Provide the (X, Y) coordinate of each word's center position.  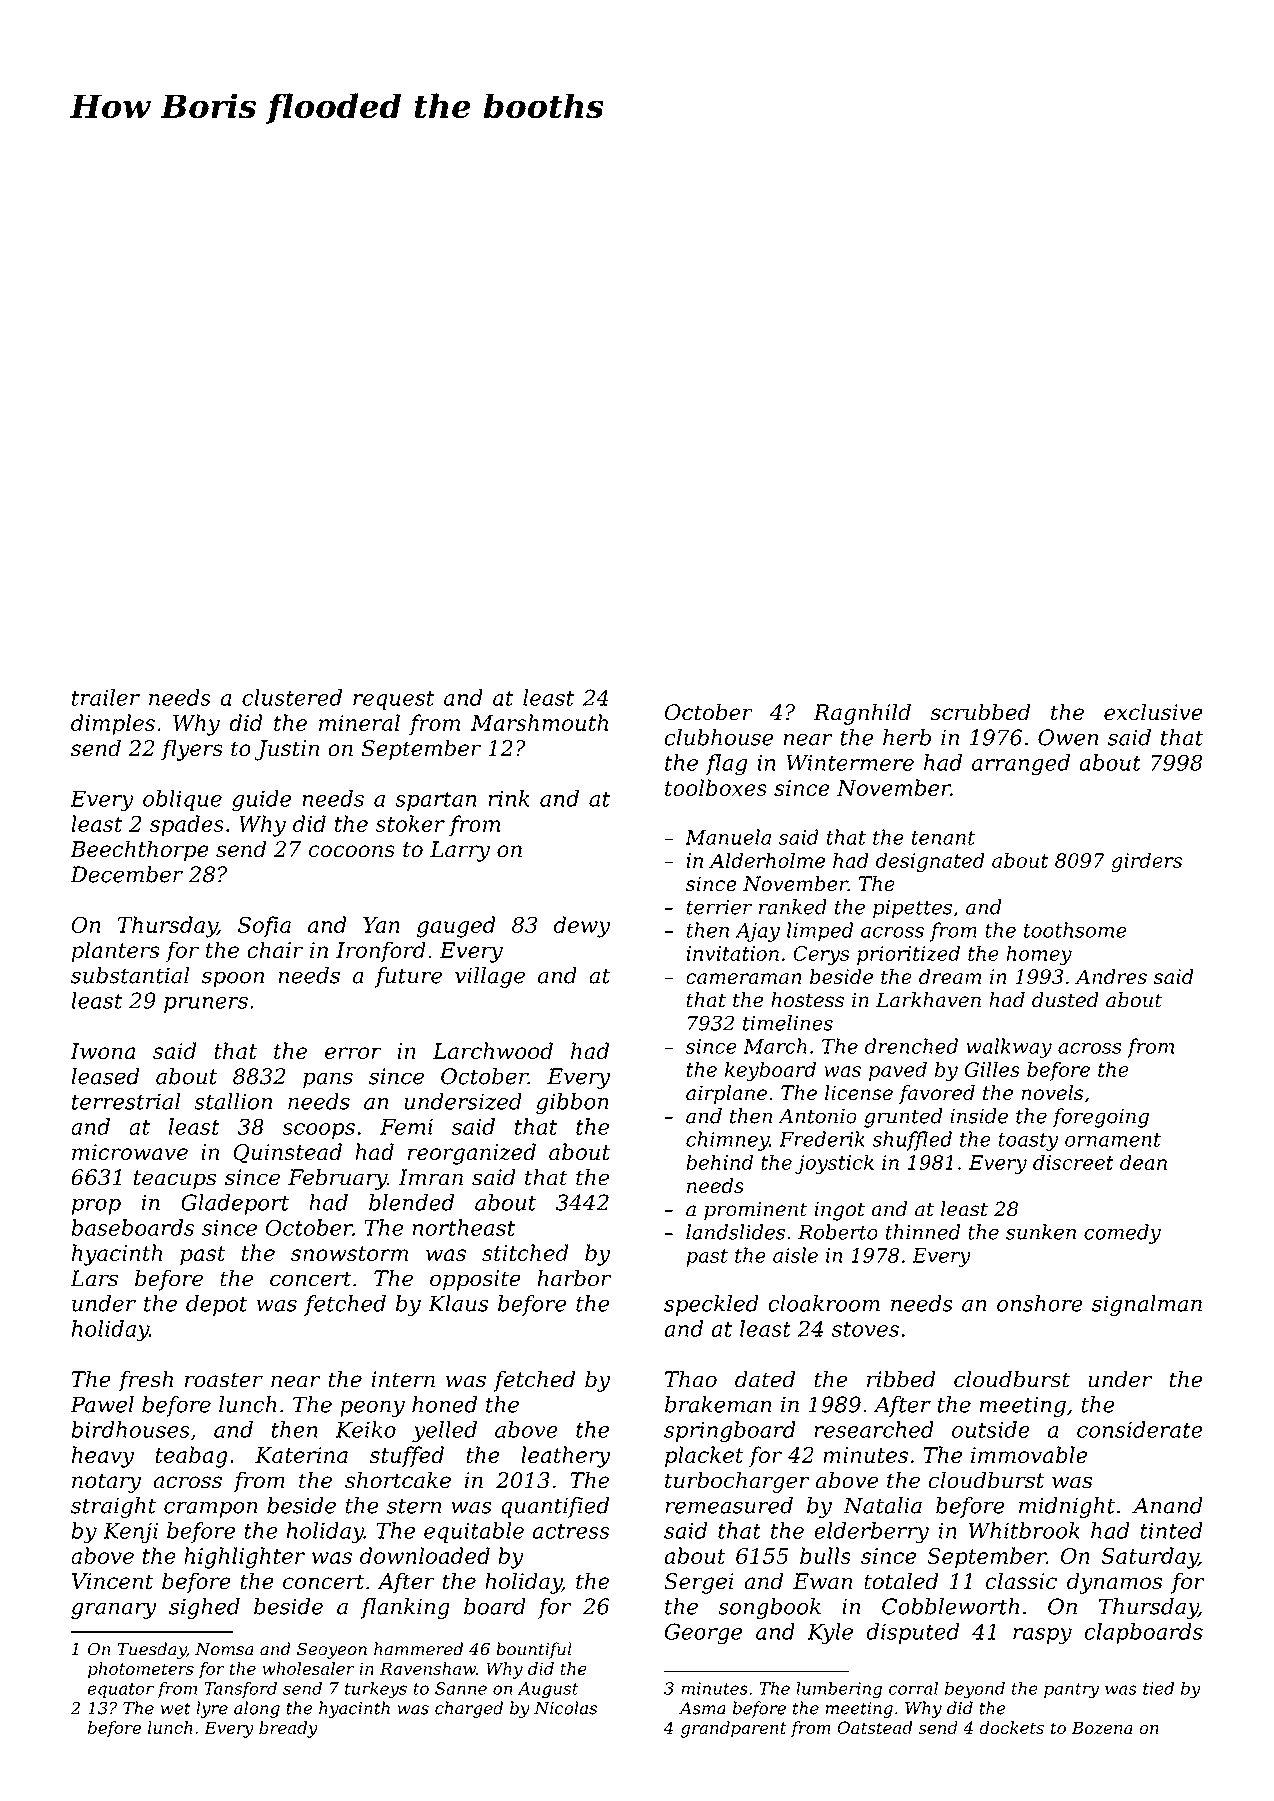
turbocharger (737, 1482)
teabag (191, 1457)
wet (176, 1708)
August (548, 1690)
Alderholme (767, 860)
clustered (292, 697)
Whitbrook (1024, 1530)
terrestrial (126, 1101)
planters (115, 952)
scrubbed (980, 712)
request (393, 700)
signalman (1147, 1305)
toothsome (1075, 930)
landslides (735, 1232)
